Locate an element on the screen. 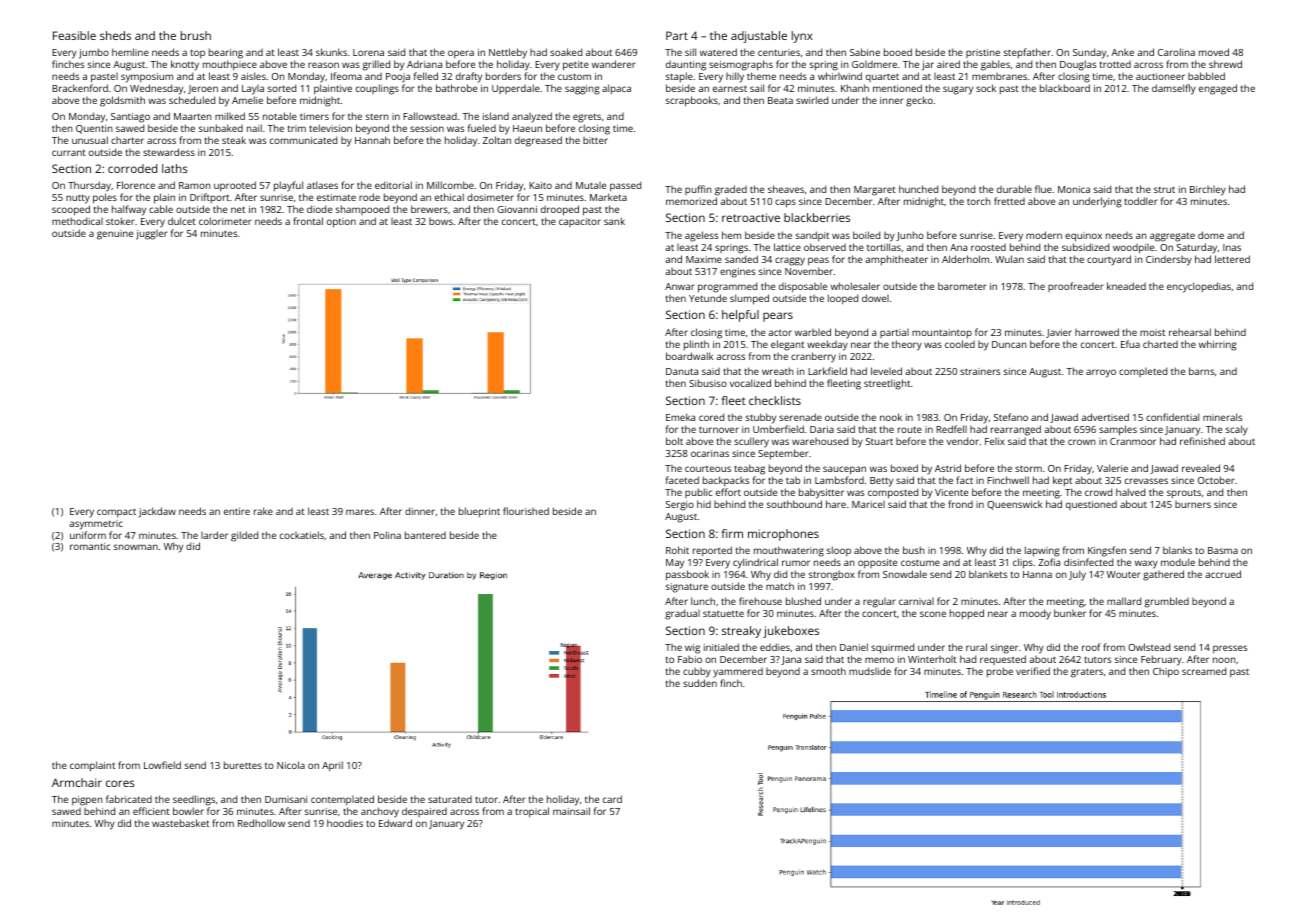 The width and height of the screenshot is (1308, 924). boardwalk is located at coordinates (689, 356).
